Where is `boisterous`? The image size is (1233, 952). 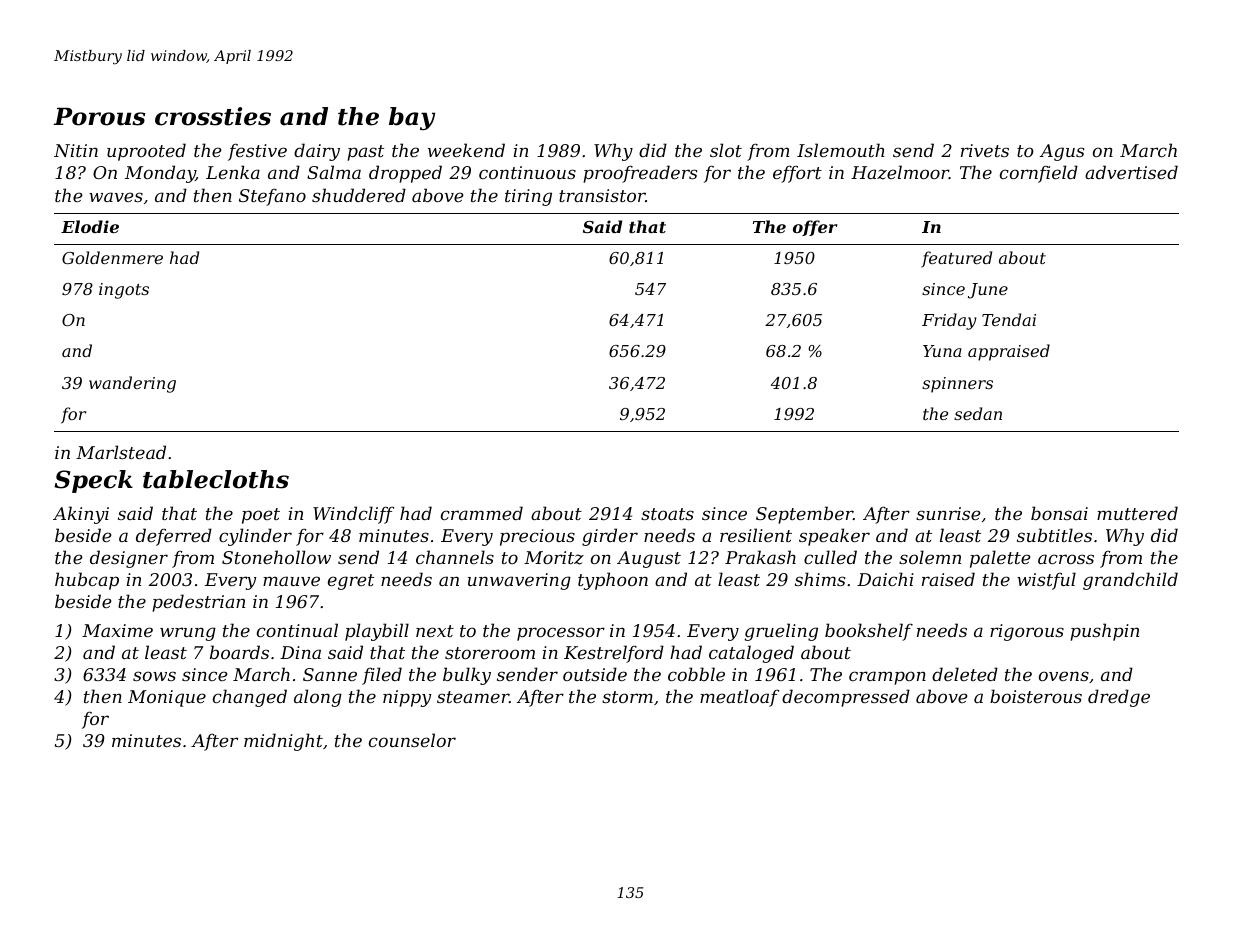
boisterous is located at coordinates (1036, 696).
